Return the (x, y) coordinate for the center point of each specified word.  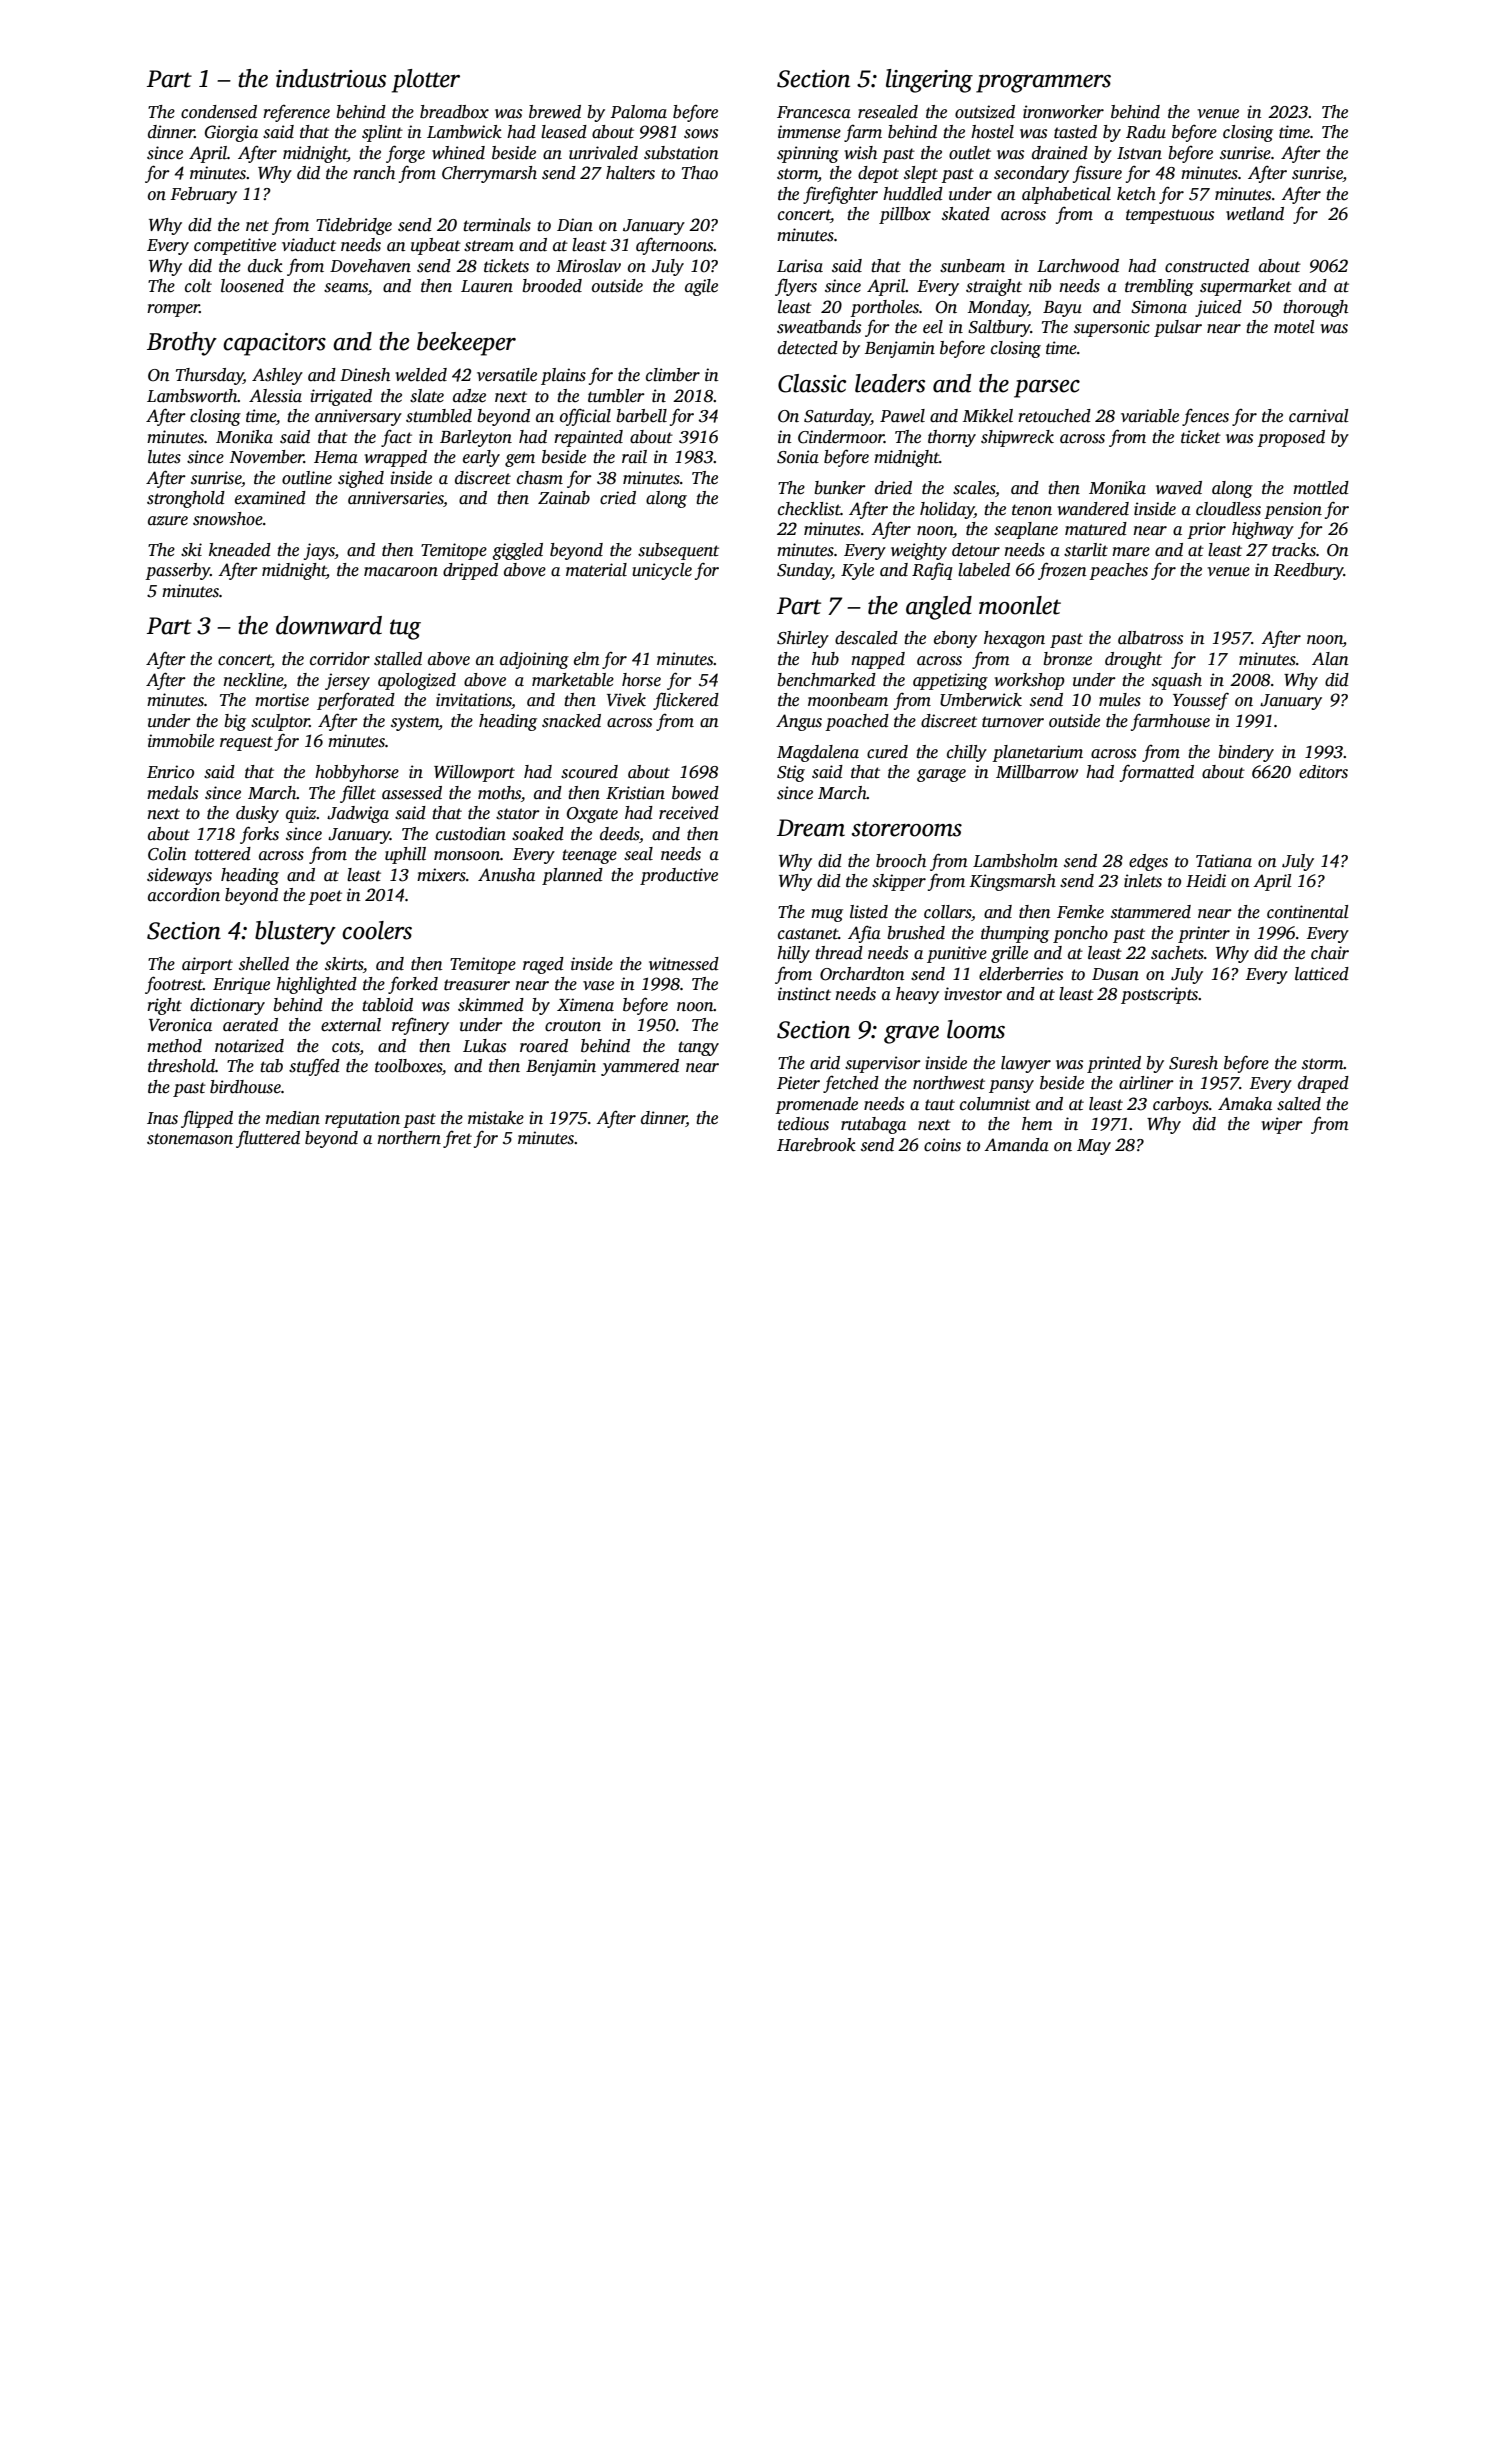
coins (942, 1145)
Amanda (1016, 1145)
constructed (1207, 266)
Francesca (814, 112)
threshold (181, 1066)
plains (563, 376)
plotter (426, 81)
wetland (1255, 214)
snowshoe (228, 519)
